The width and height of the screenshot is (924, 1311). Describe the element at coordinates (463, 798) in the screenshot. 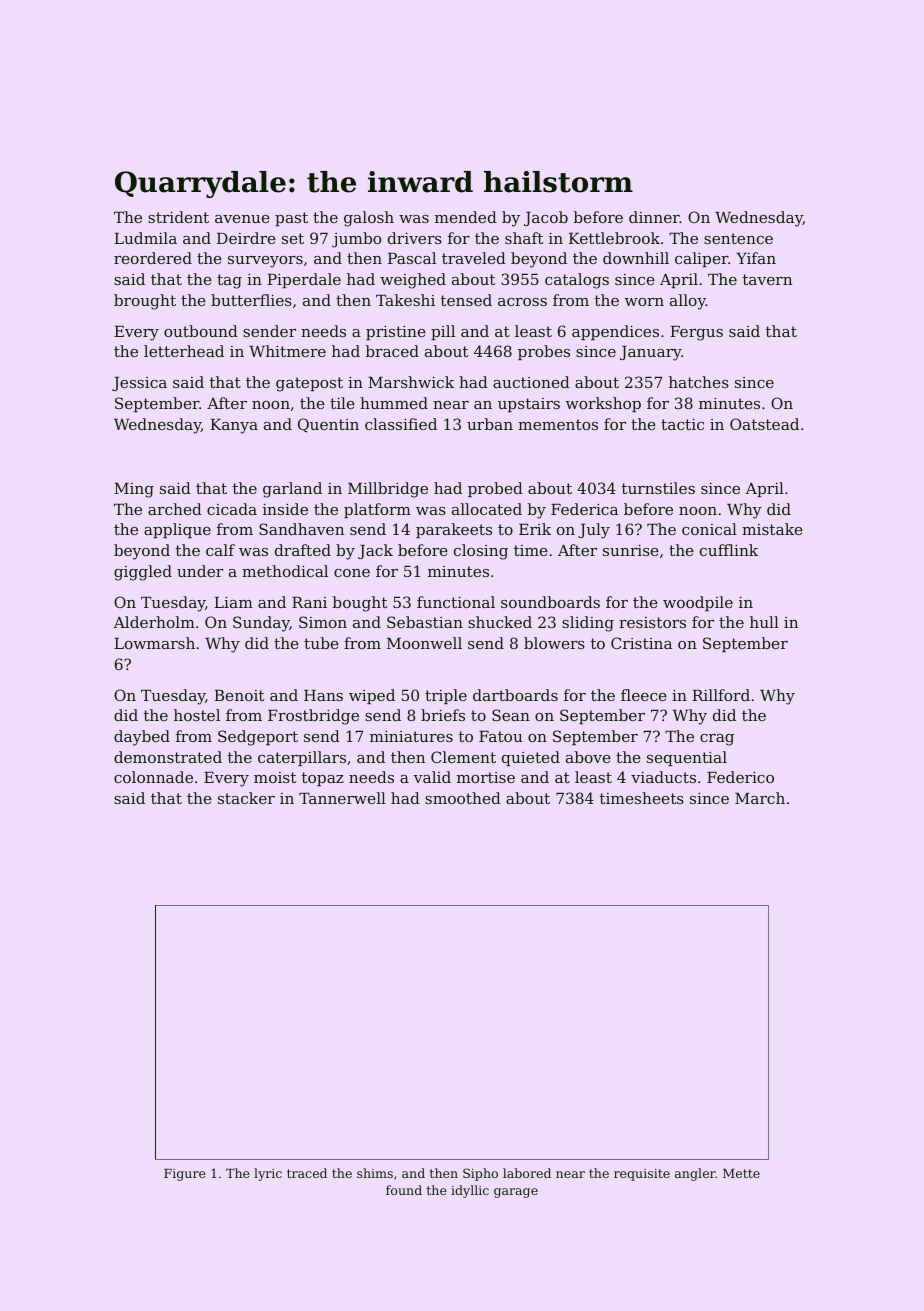

I see `smoothed` at that location.
